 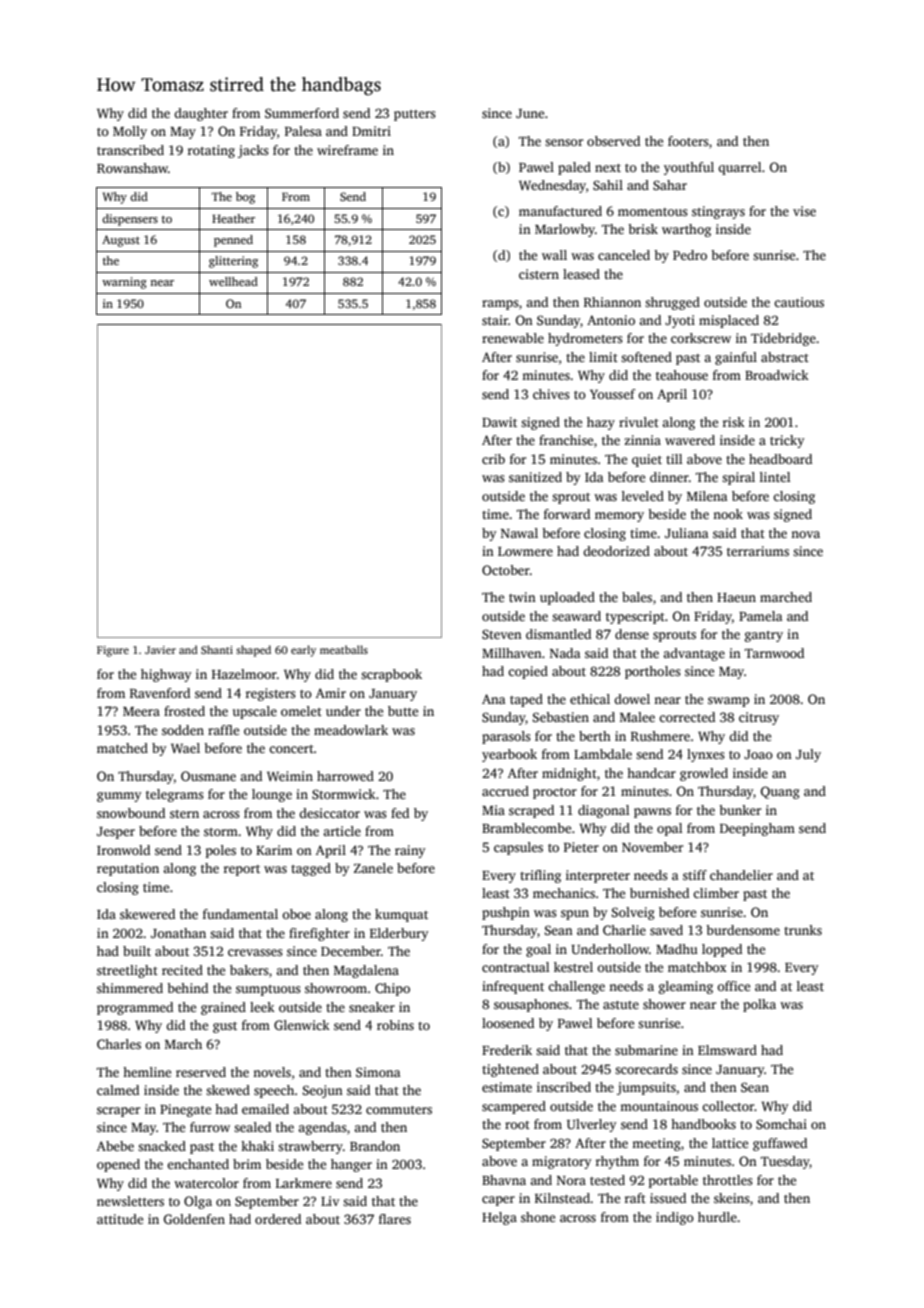 What do you see at coordinates (185, 1110) in the document?
I see `Pinegate` at bounding box center [185, 1110].
